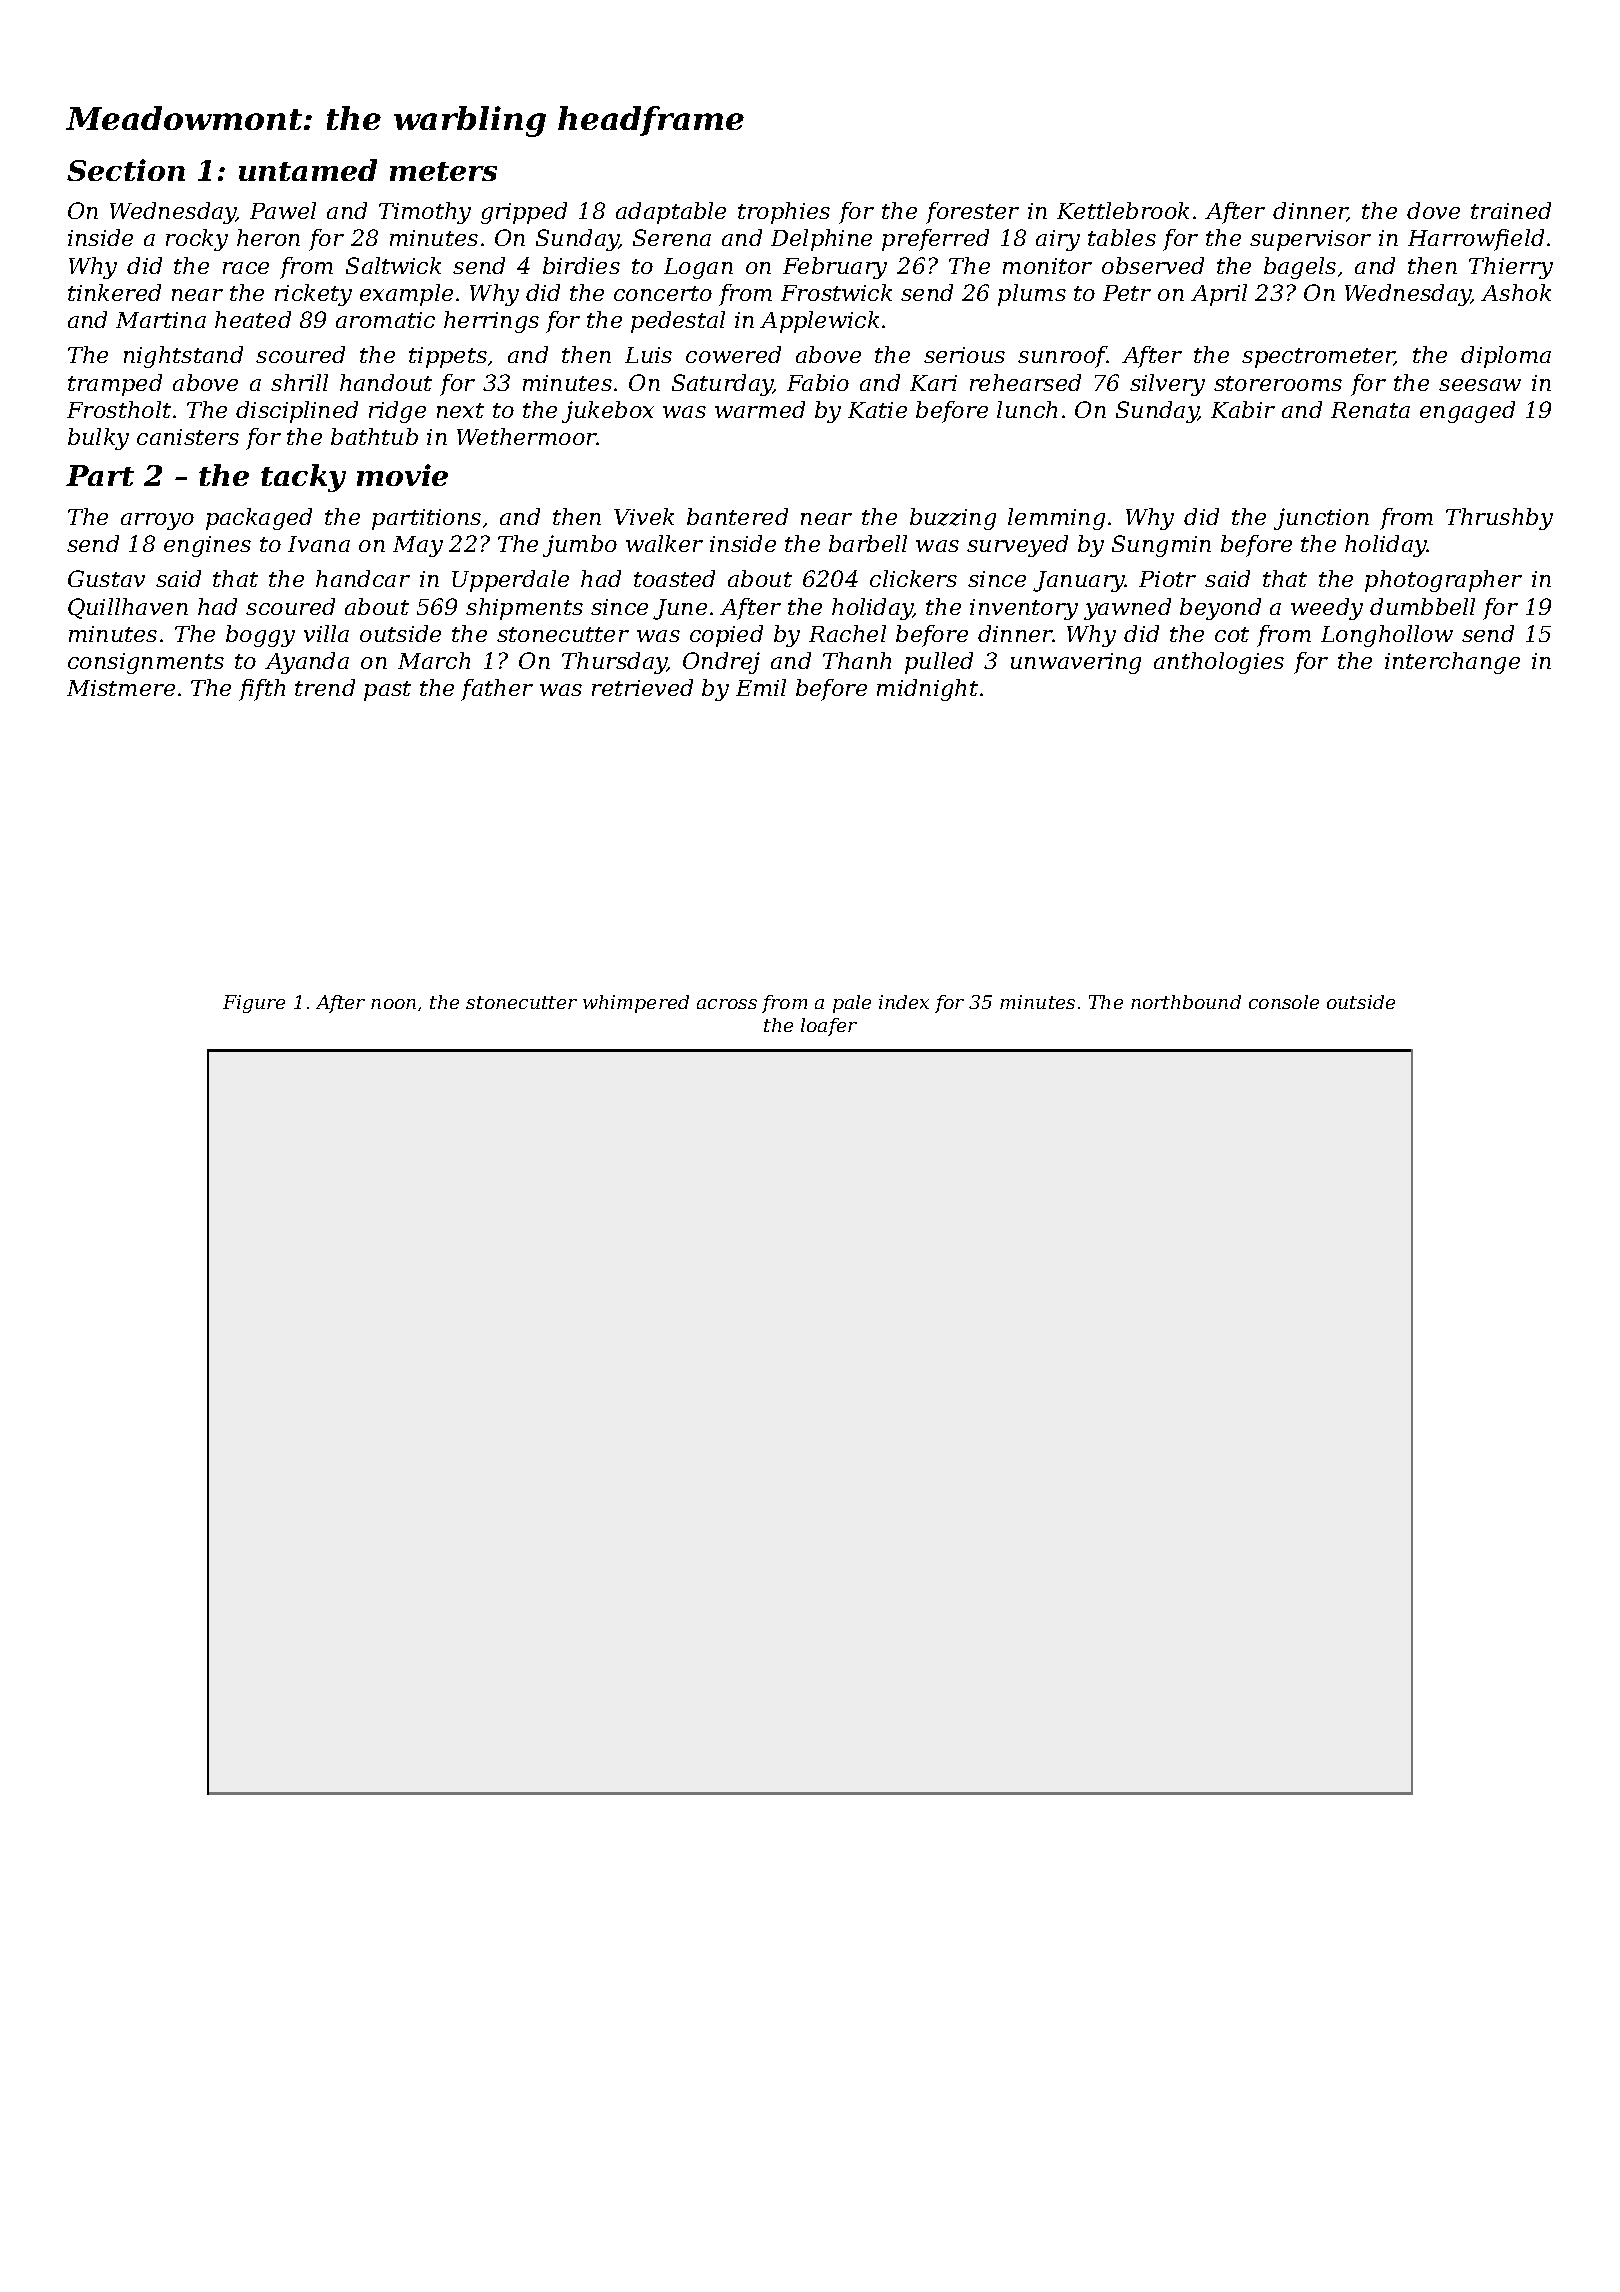 The height and width of the page is (2292, 1620). I want to click on junction, so click(1321, 519).
